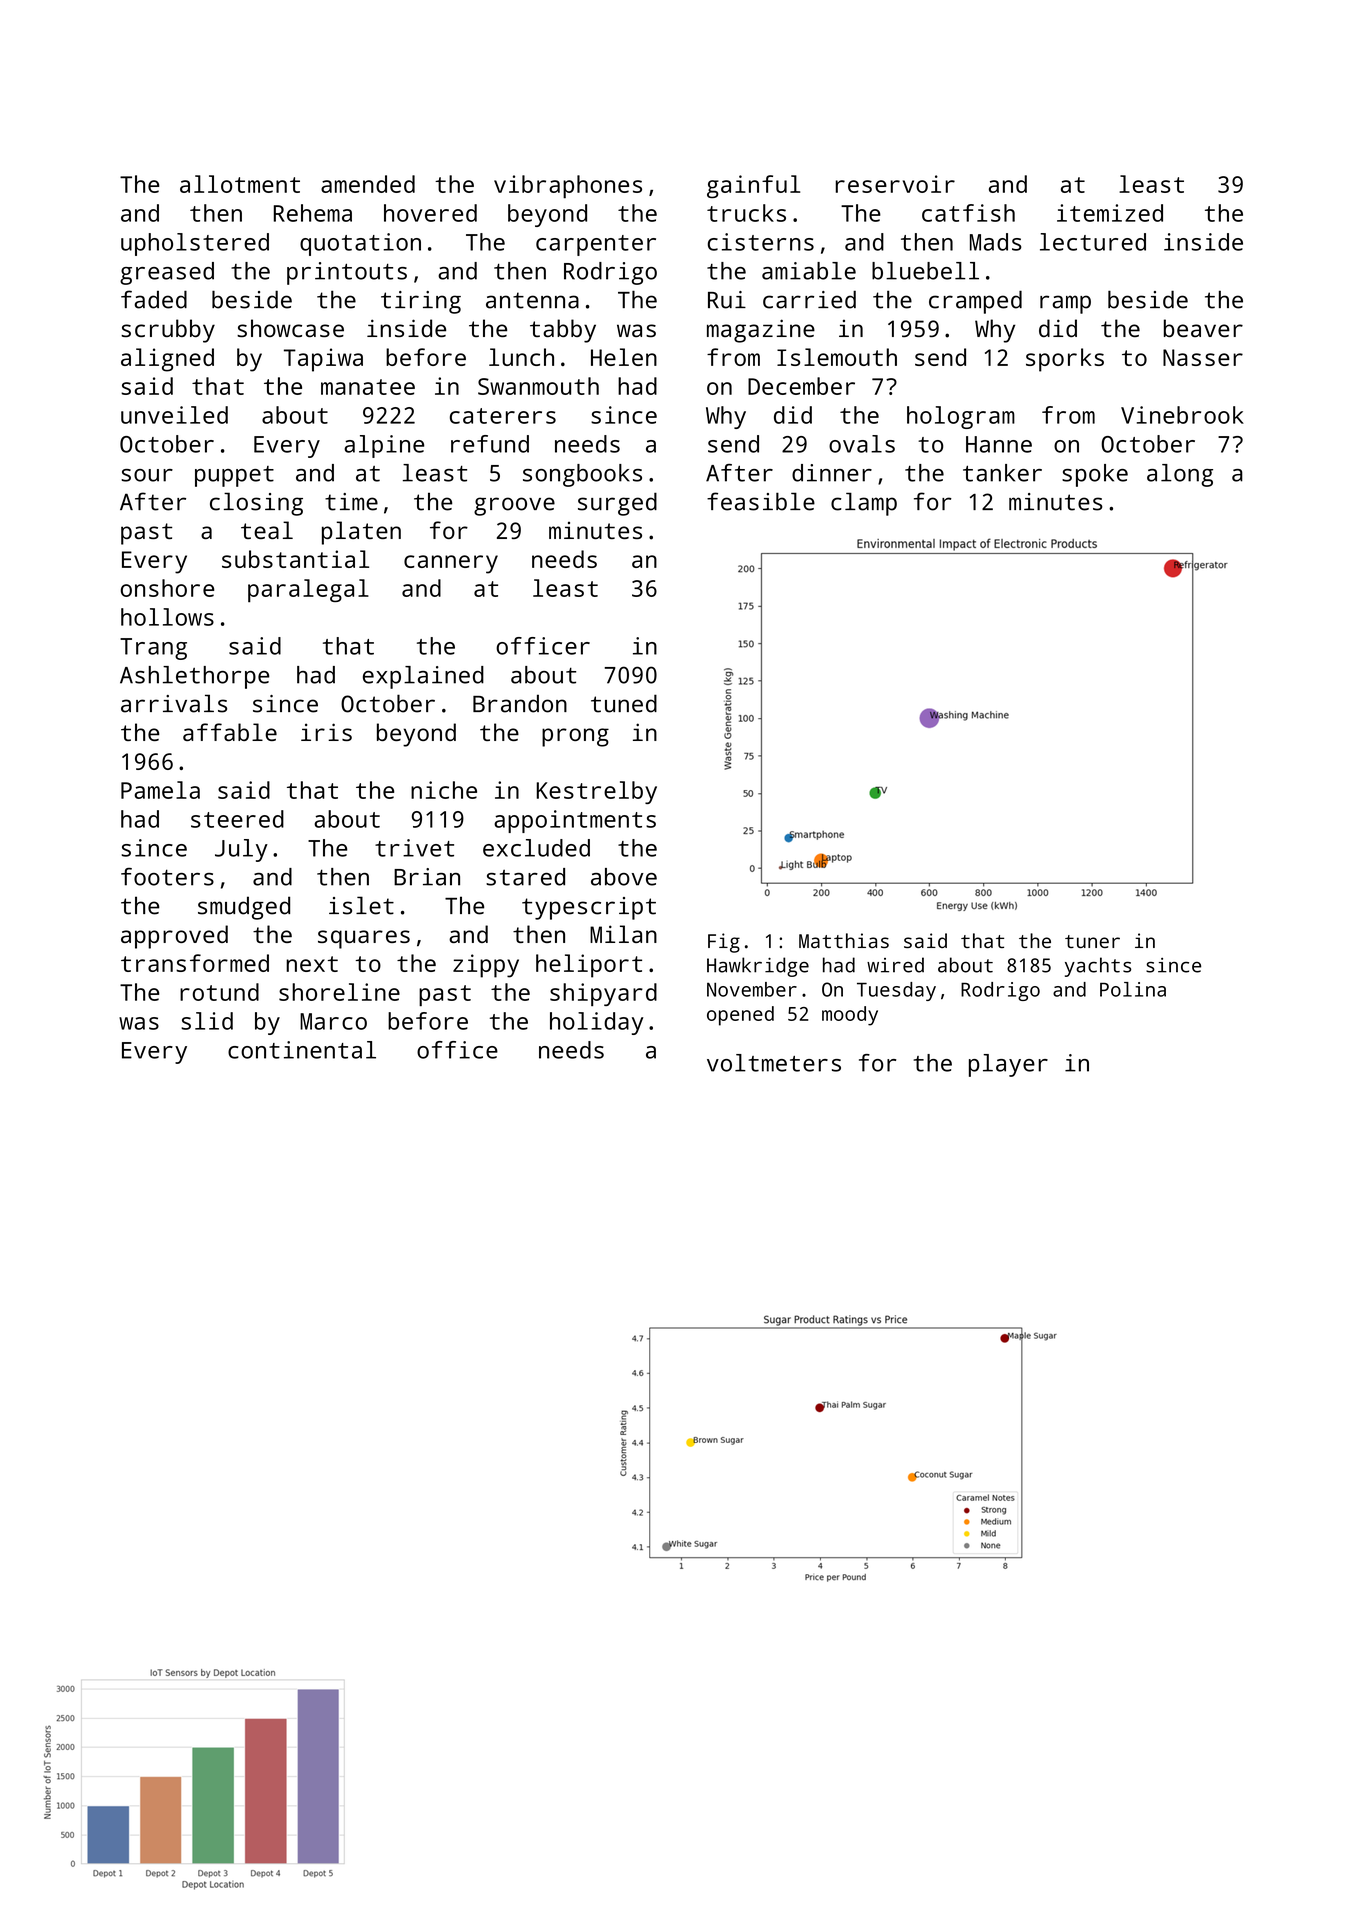 This image has height=1928, width=1364. Describe the element at coordinates (597, 792) in the image. I see `Kestrelby` at that location.
